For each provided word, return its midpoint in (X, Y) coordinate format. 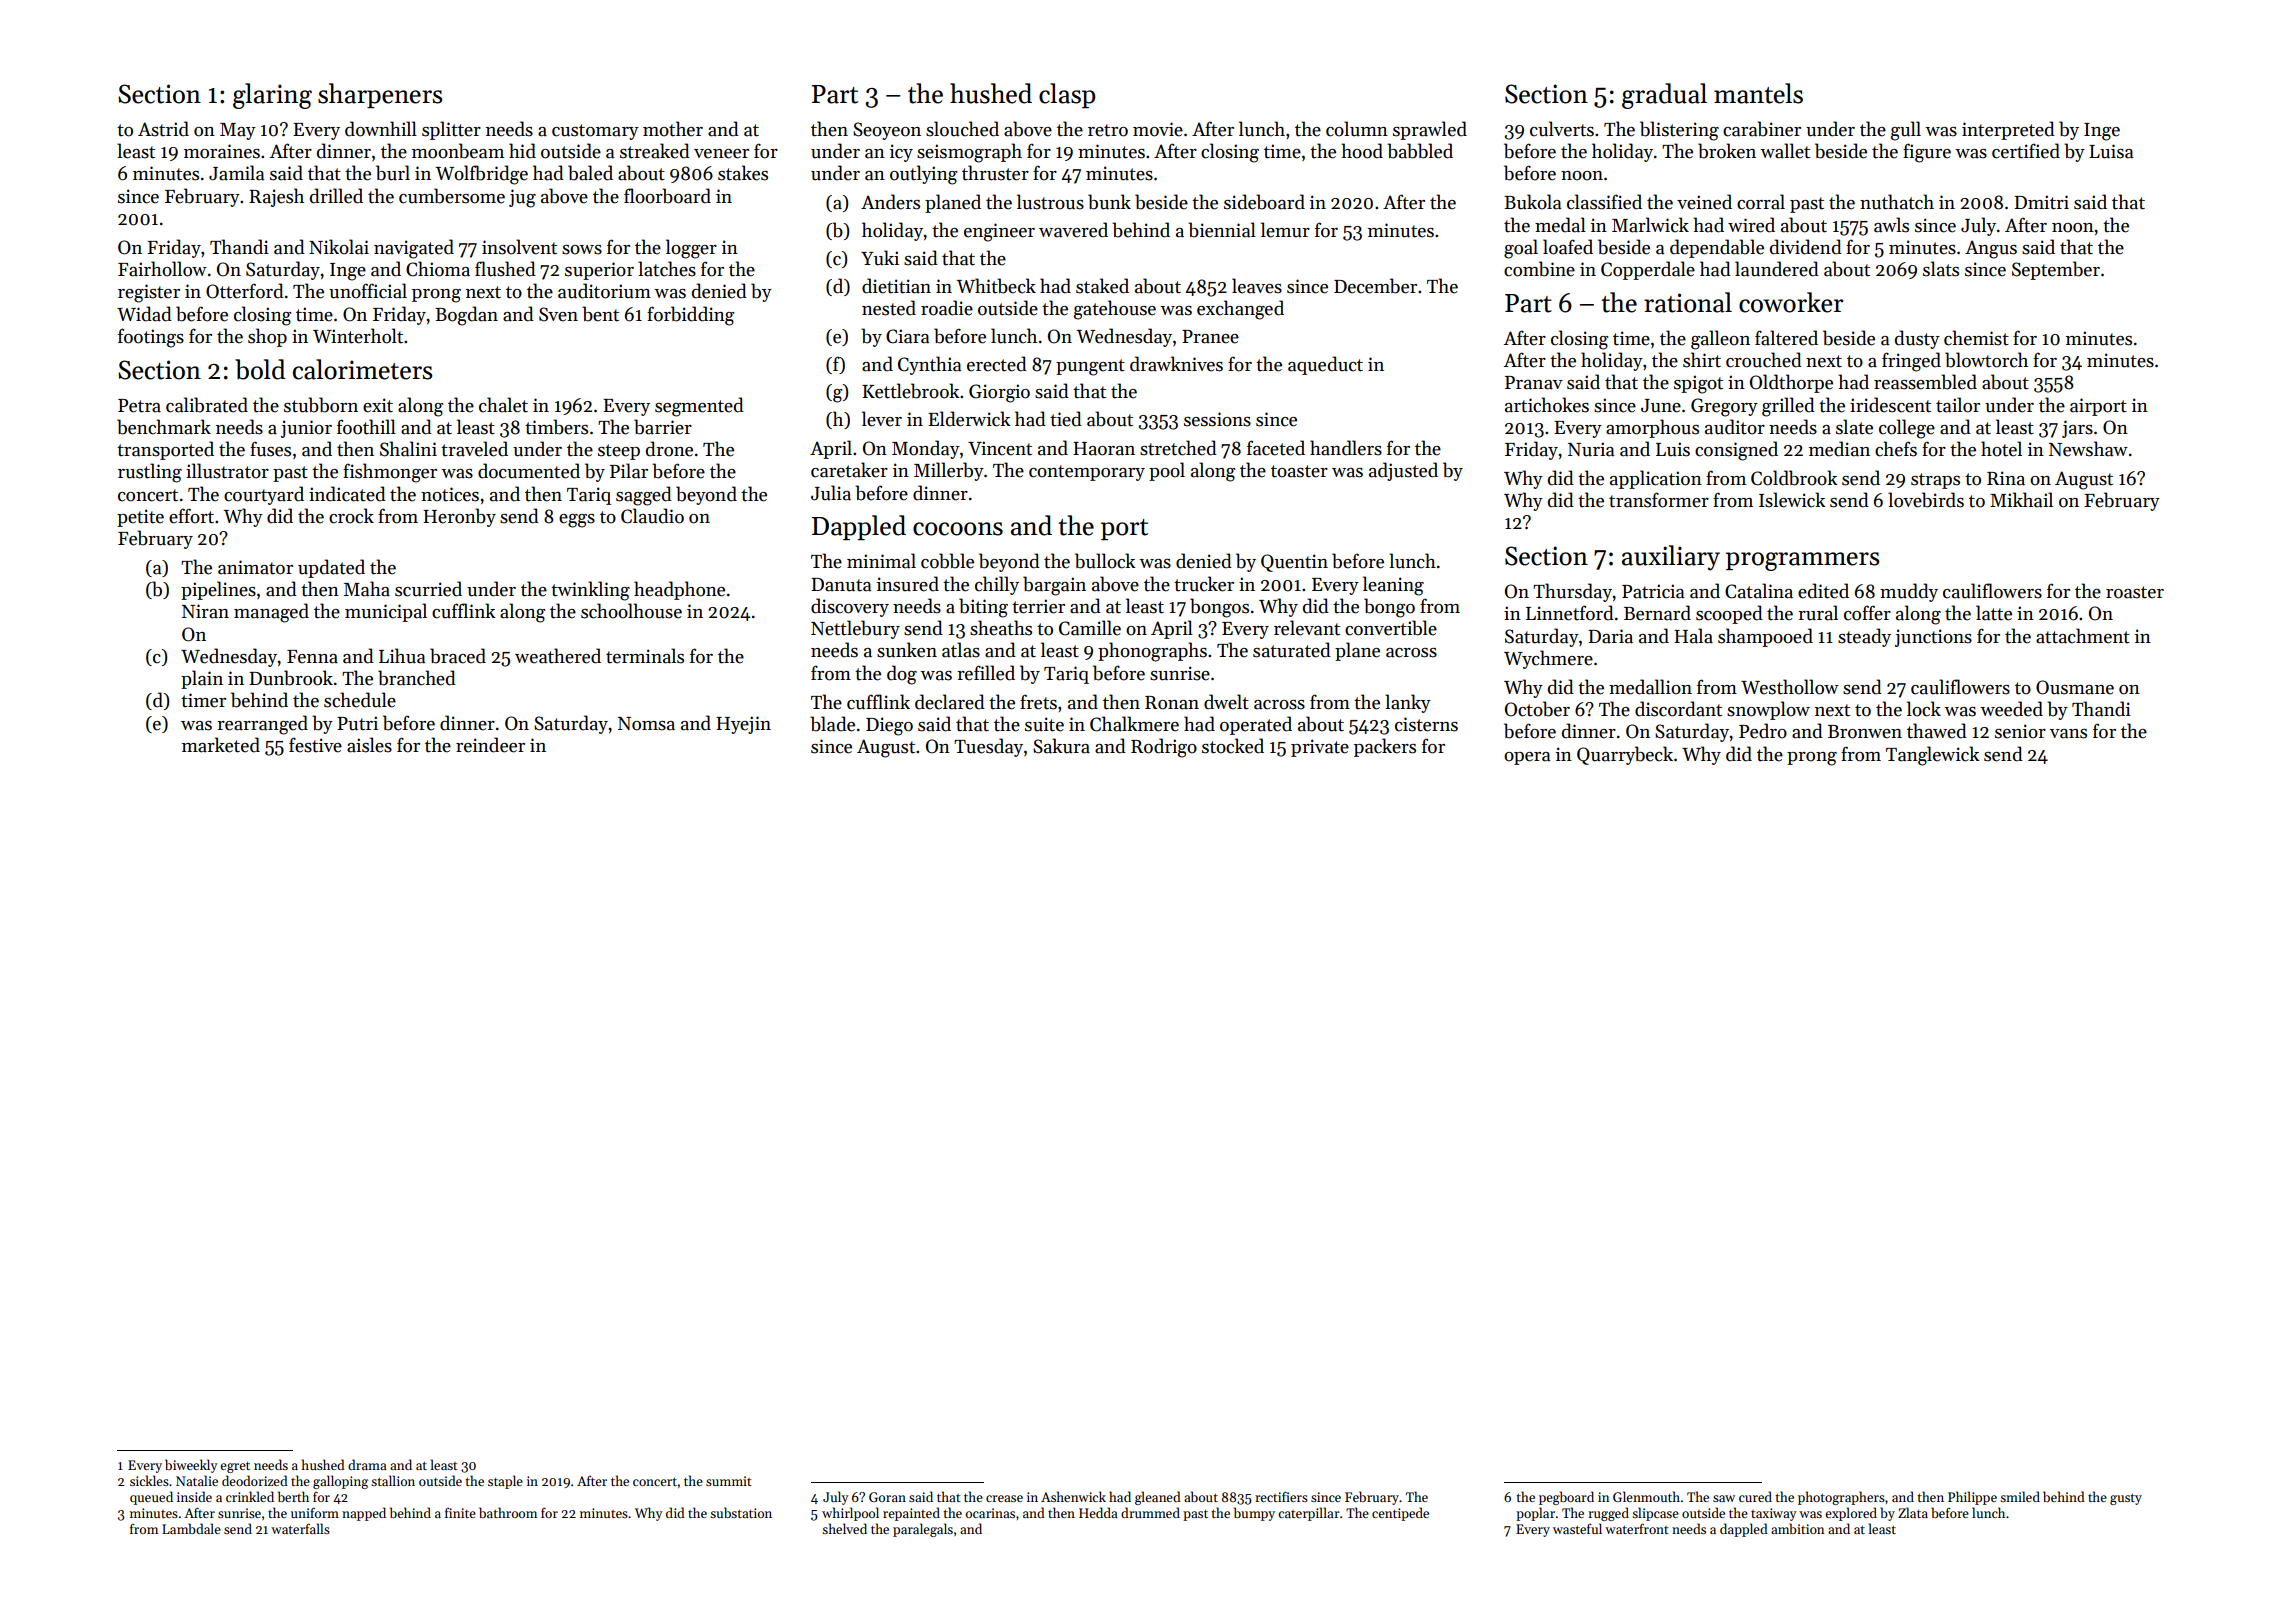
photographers (1841, 1498)
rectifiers (1281, 1496)
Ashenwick (1073, 1496)
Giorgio (999, 393)
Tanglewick (1932, 756)
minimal (881, 561)
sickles (149, 1480)
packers (1385, 747)
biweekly (191, 1466)
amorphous (1652, 428)
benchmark (164, 427)
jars (2077, 429)
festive (315, 745)
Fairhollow (162, 269)
